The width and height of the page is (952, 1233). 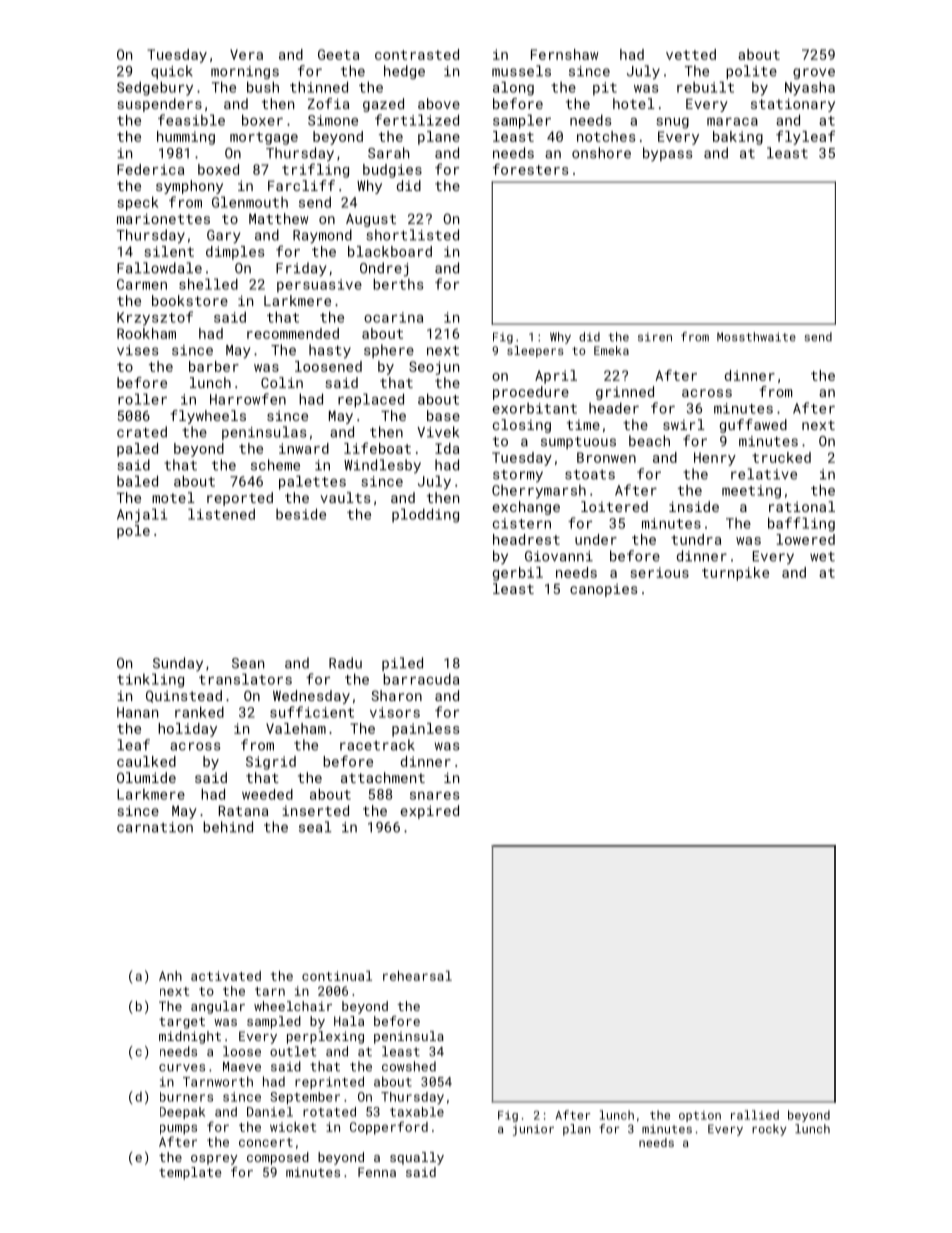 What do you see at coordinates (522, 426) in the page?
I see `closing` at bounding box center [522, 426].
